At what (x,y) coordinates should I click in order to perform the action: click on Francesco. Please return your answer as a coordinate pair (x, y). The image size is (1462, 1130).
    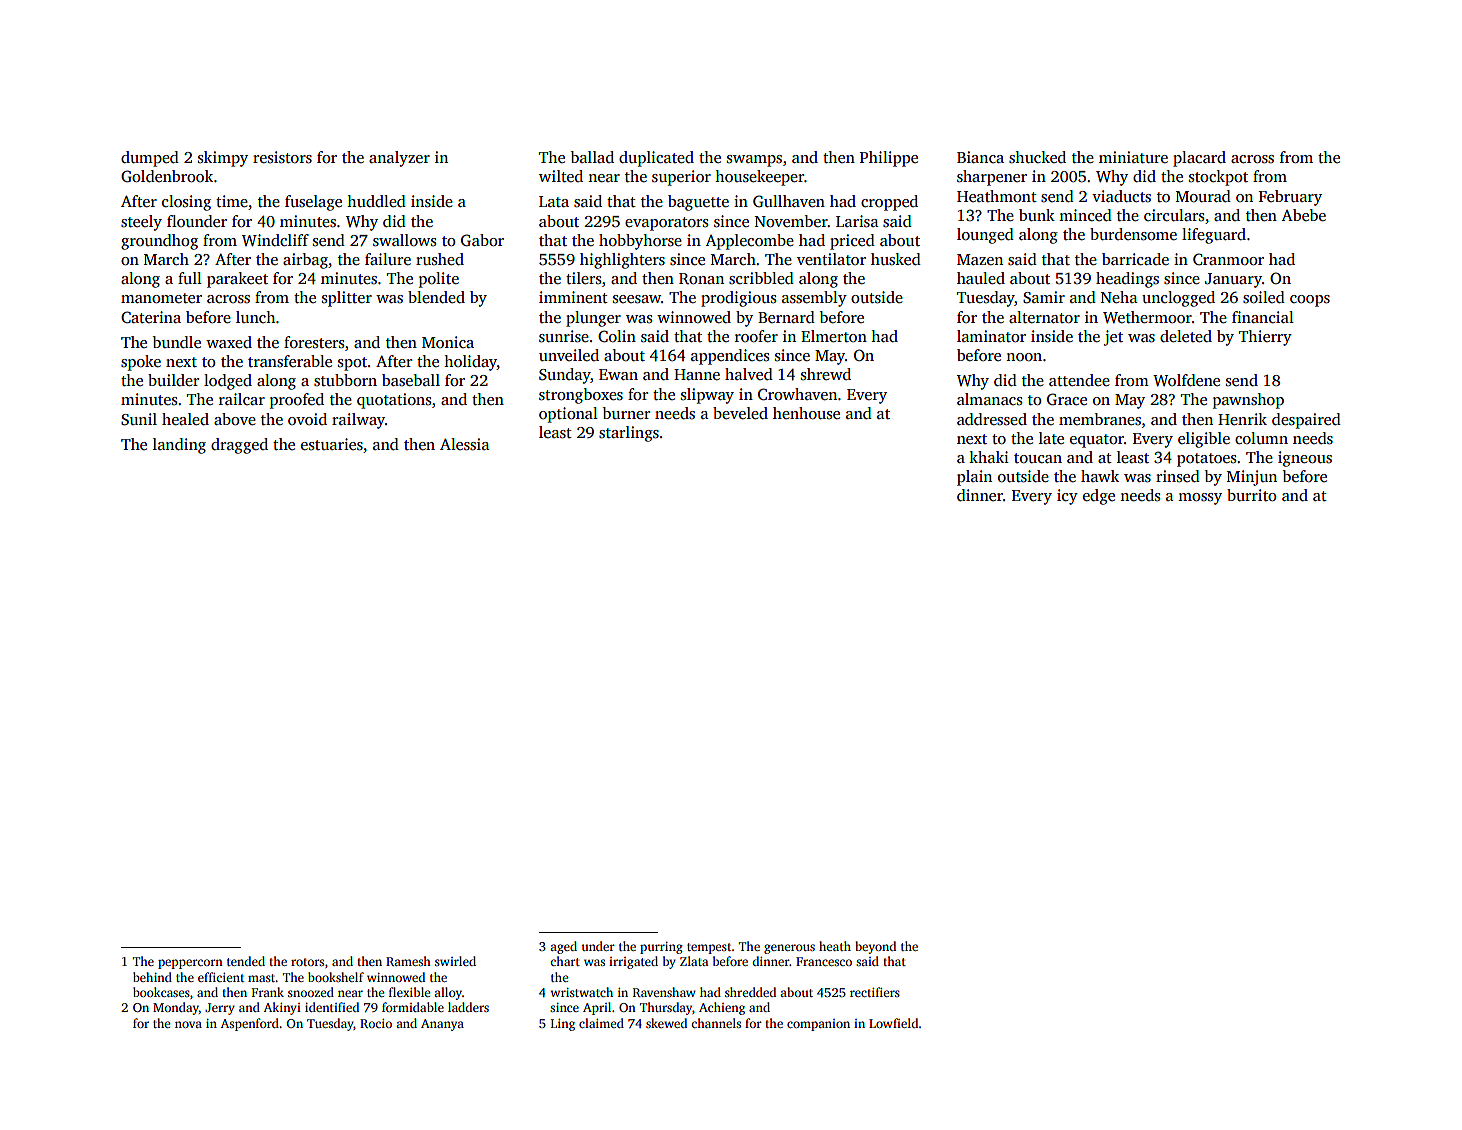
    Looking at the image, I should click on (824, 961).
